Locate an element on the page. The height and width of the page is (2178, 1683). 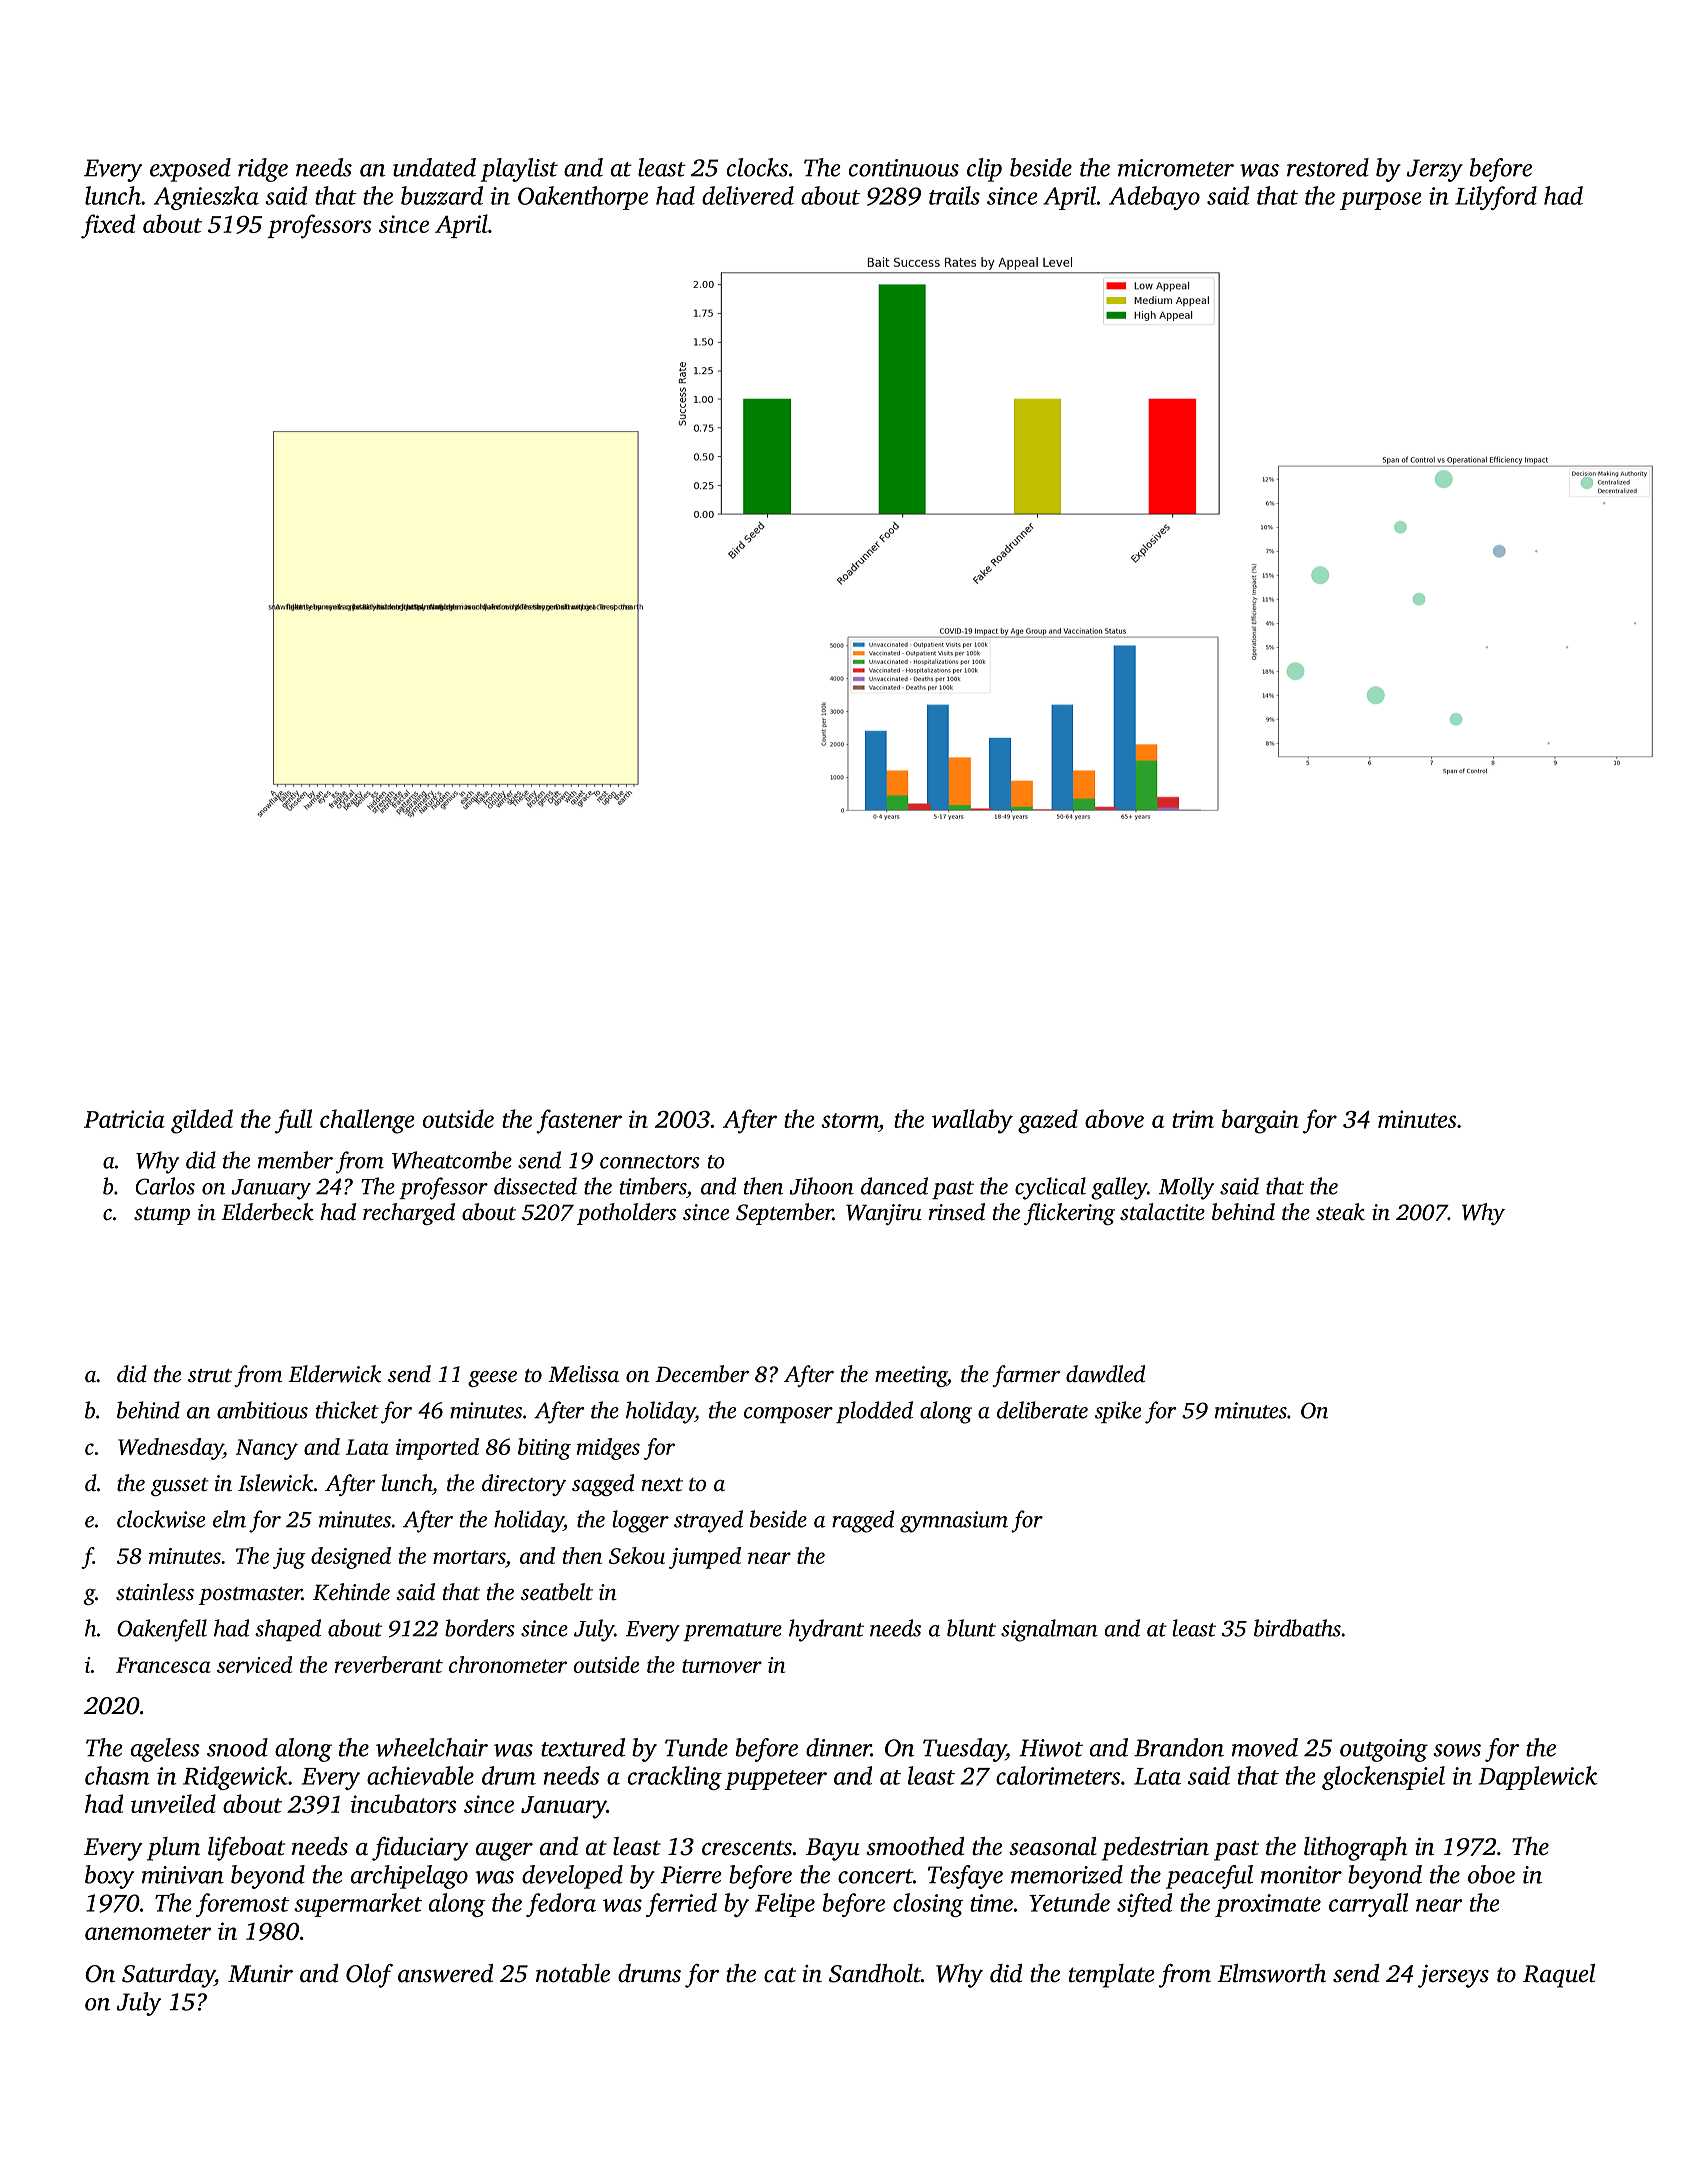
trim is located at coordinates (1193, 1119).
